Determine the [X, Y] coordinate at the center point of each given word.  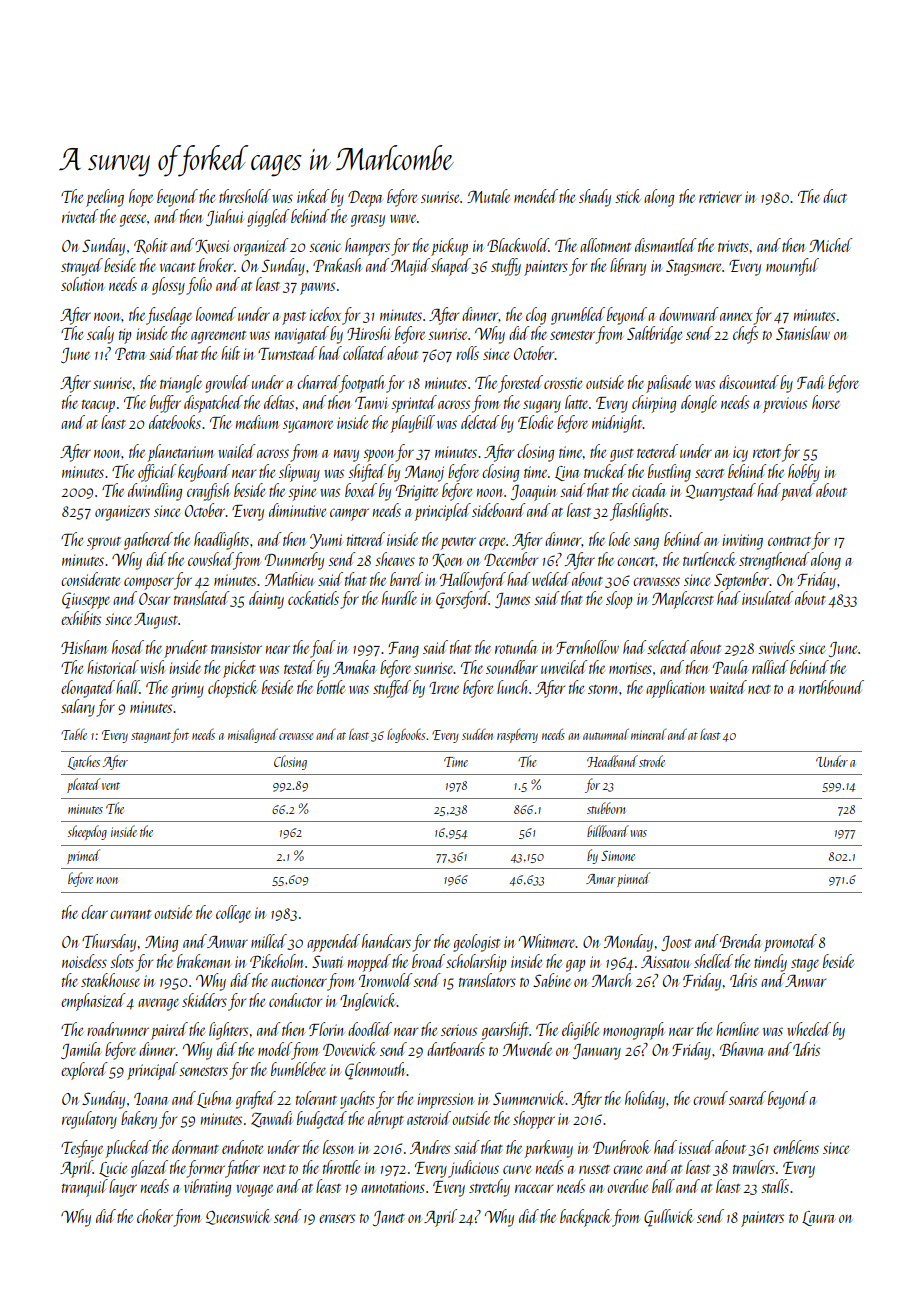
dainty [266, 600]
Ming [161, 943]
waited [728, 687]
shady [595, 198]
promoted [790, 943]
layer [123, 1188]
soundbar [512, 667]
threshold [245, 196]
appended [333, 943]
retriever [720, 197]
